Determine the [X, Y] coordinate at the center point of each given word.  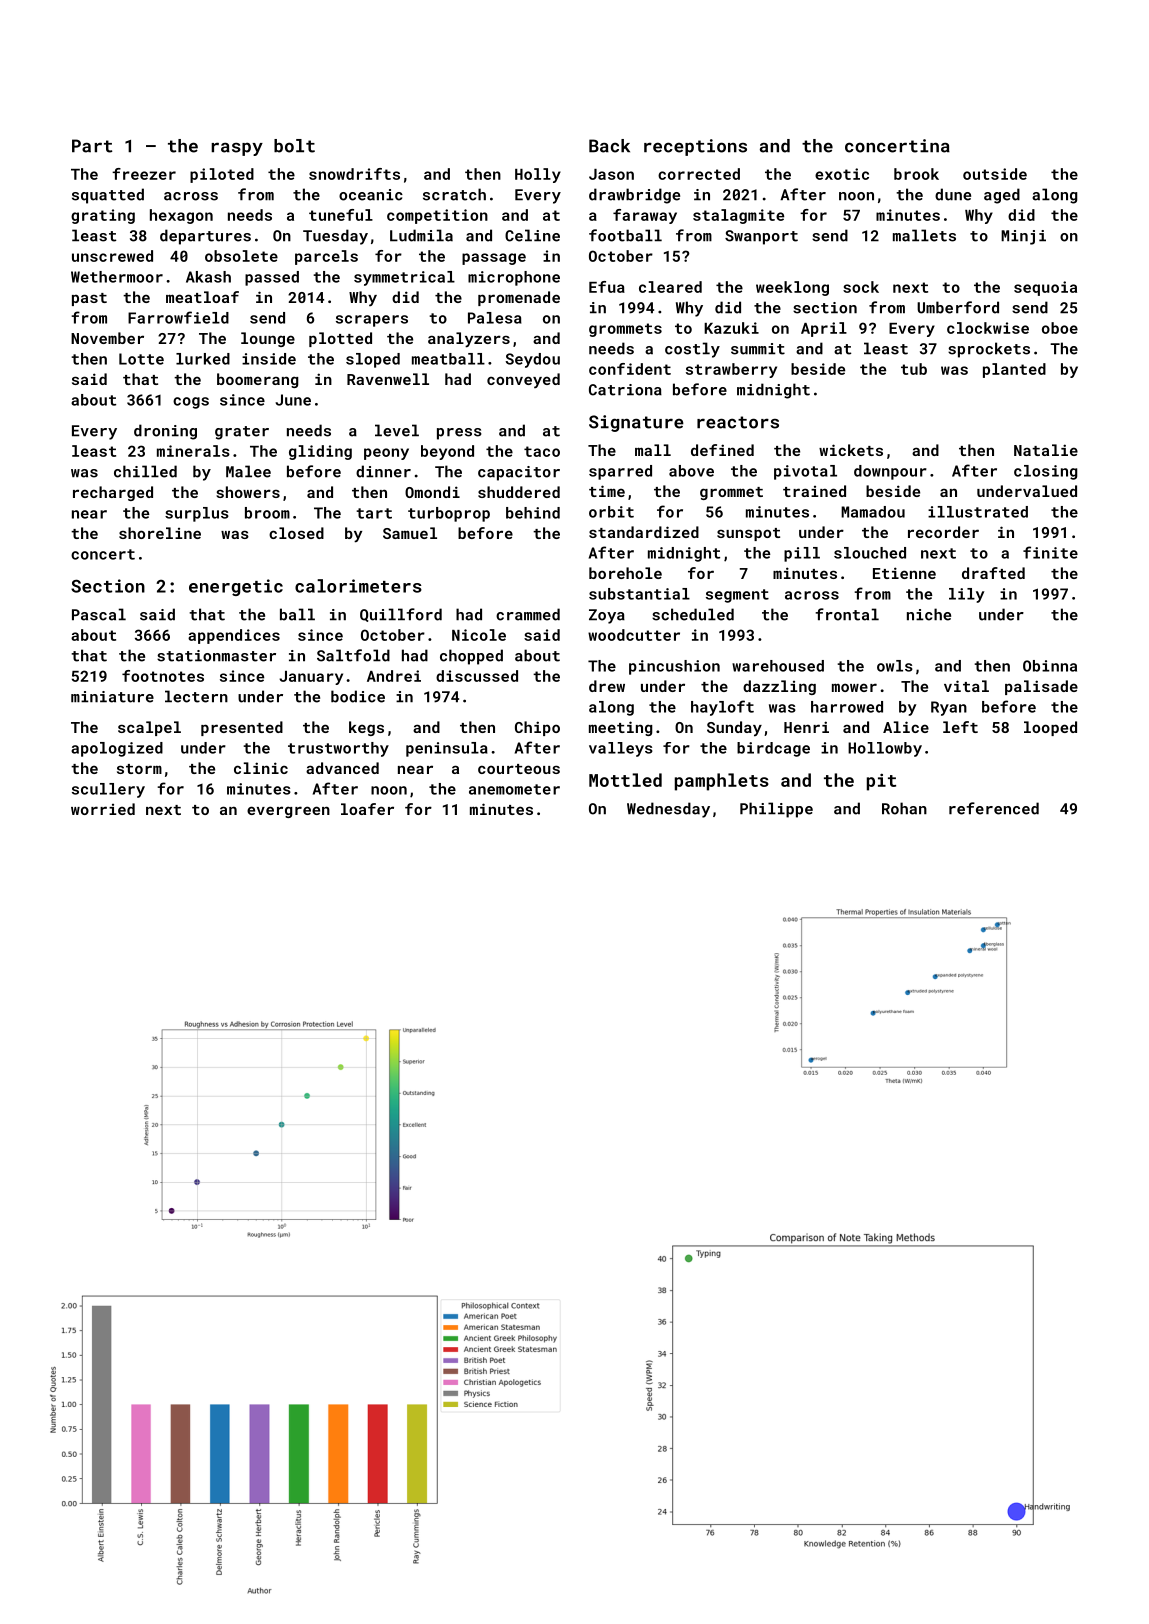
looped [1050, 728]
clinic [261, 768]
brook [916, 174]
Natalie [1046, 450]
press [459, 434]
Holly [538, 175]
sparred [620, 472]
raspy [237, 149]
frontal [847, 614]
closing [1045, 472]
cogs [191, 403]
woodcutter [634, 635]
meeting [620, 728]
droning [165, 432]
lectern [196, 696]
